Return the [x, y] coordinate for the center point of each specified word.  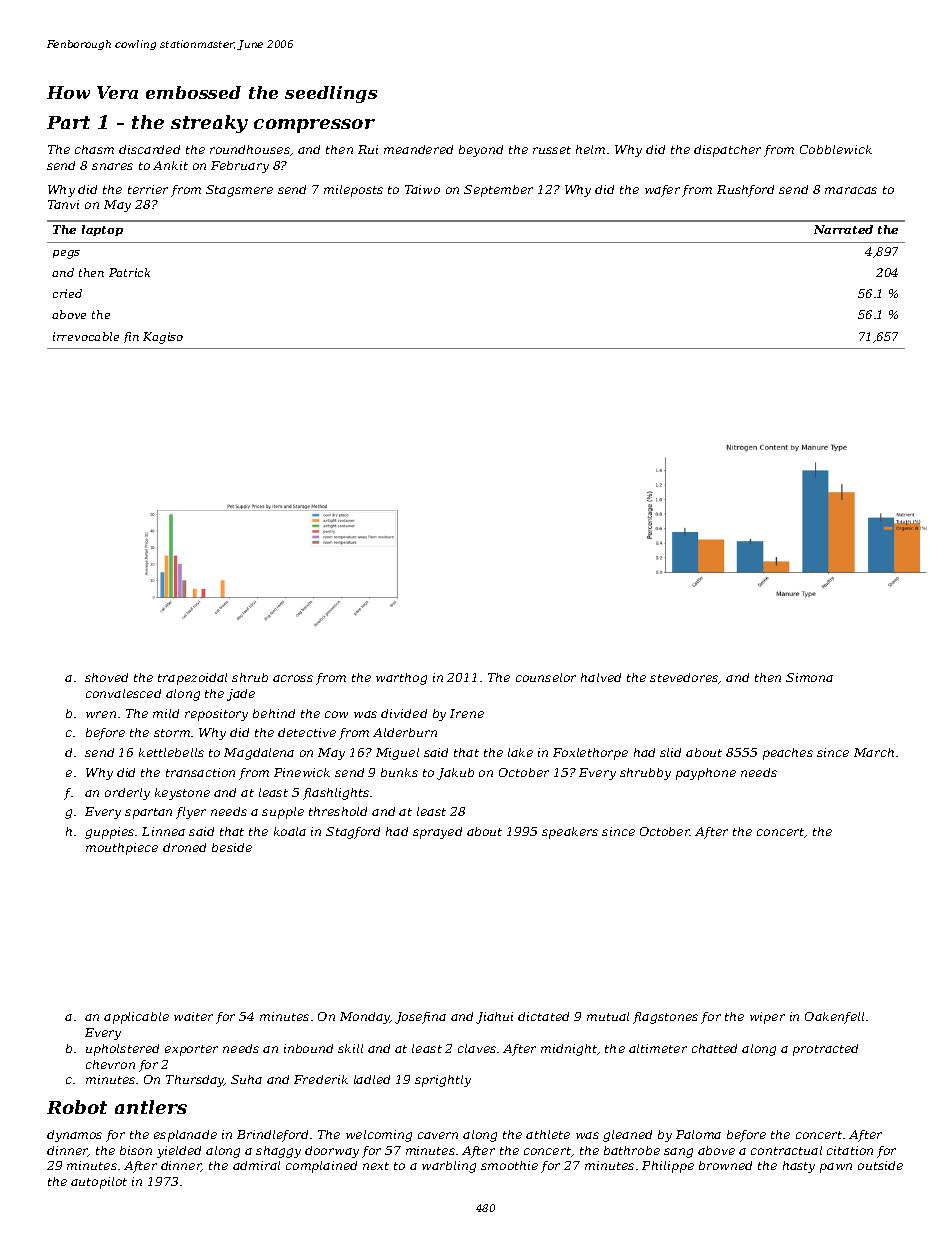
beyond [481, 151]
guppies [109, 833]
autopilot [99, 1183]
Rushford [745, 191]
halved [601, 677]
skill [350, 1048]
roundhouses [250, 150]
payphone [706, 774]
